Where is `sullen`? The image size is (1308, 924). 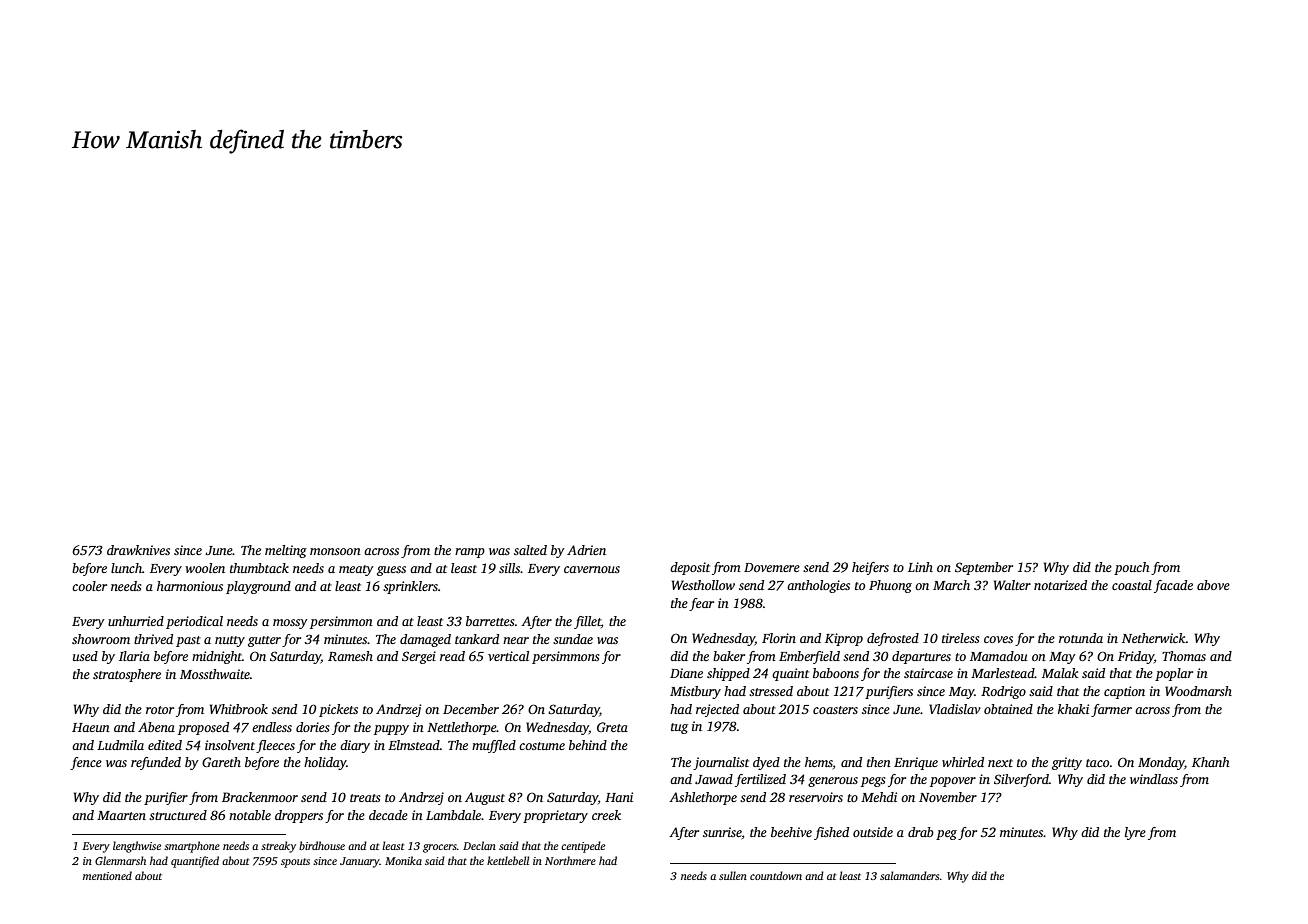
sullen is located at coordinates (733, 875).
